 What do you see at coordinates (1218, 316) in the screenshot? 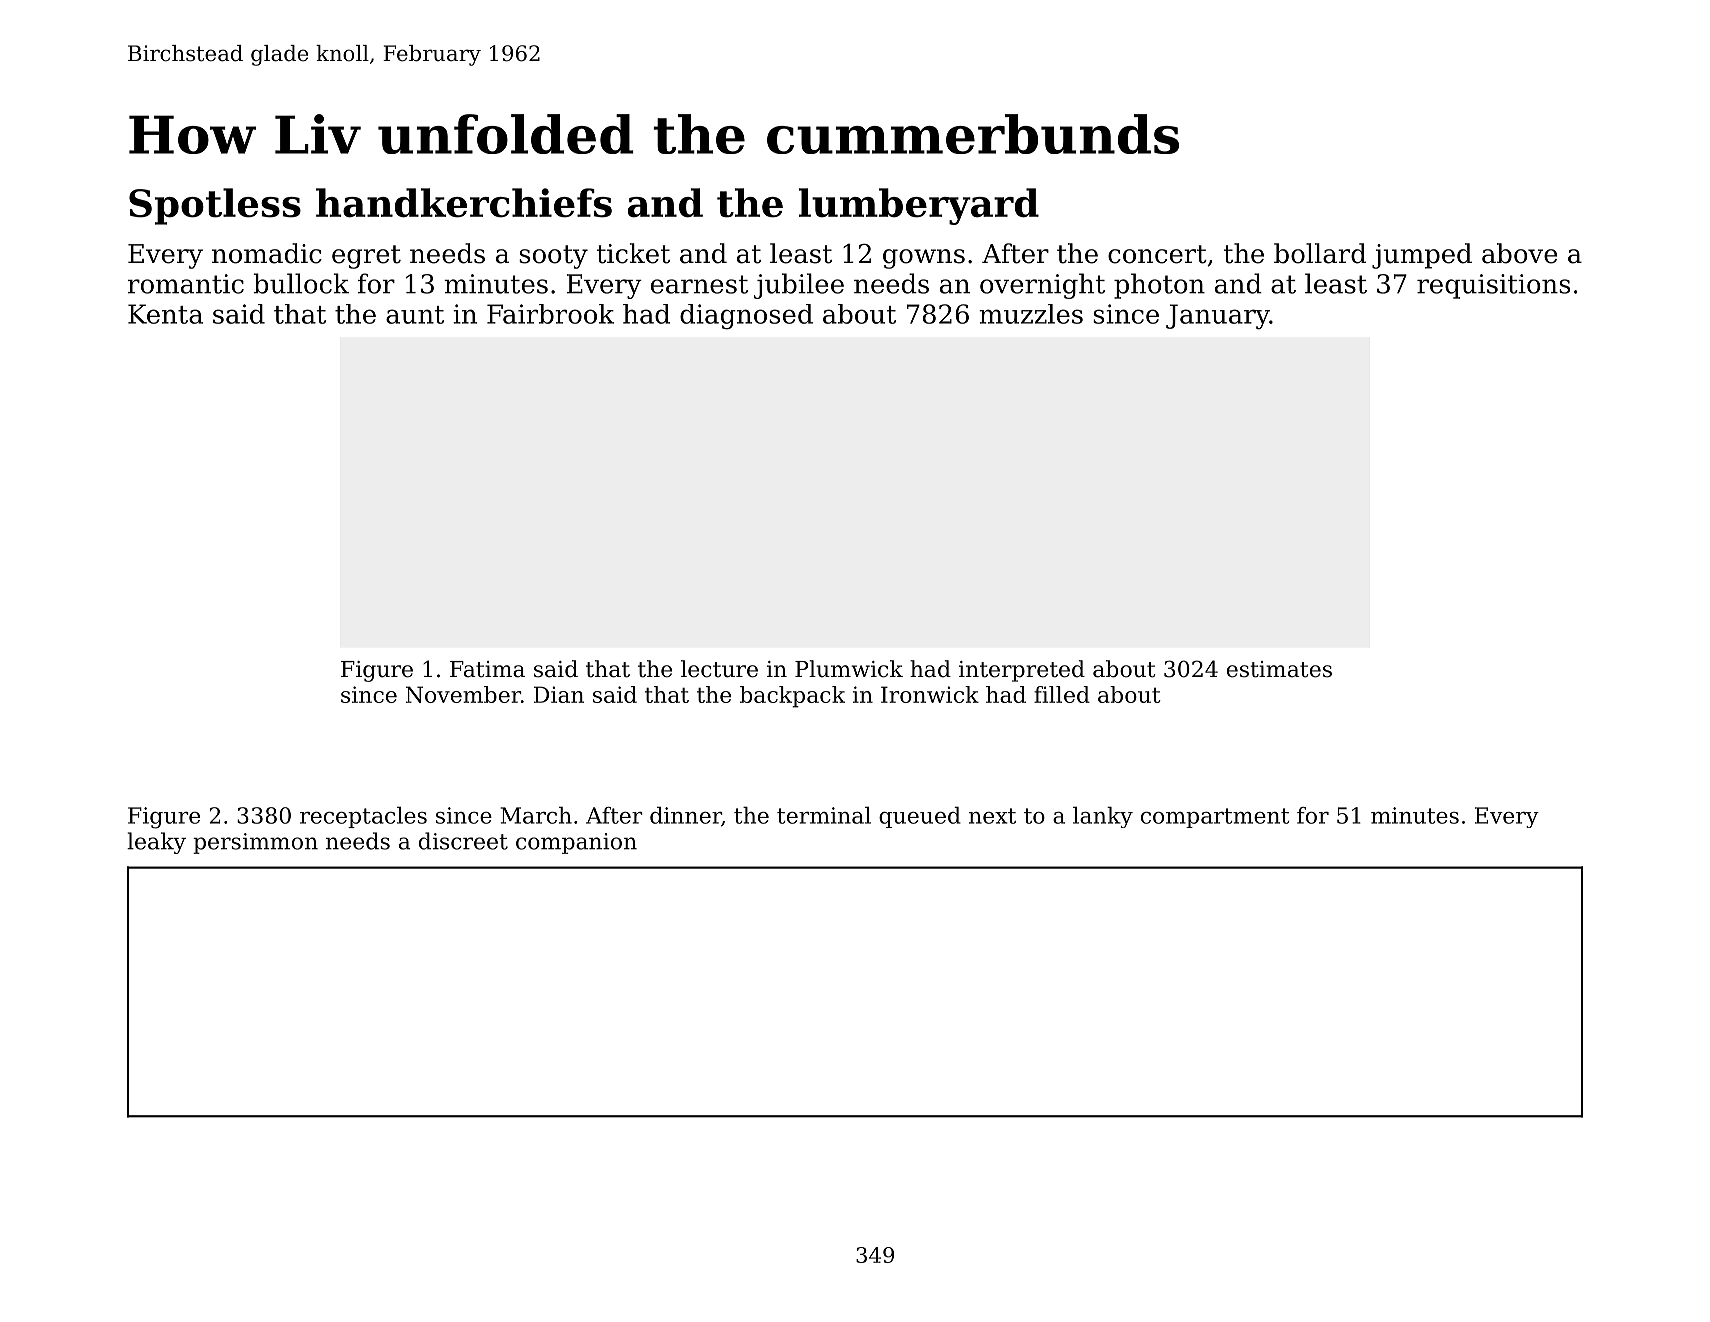
I see `January` at bounding box center [1218, 316].
